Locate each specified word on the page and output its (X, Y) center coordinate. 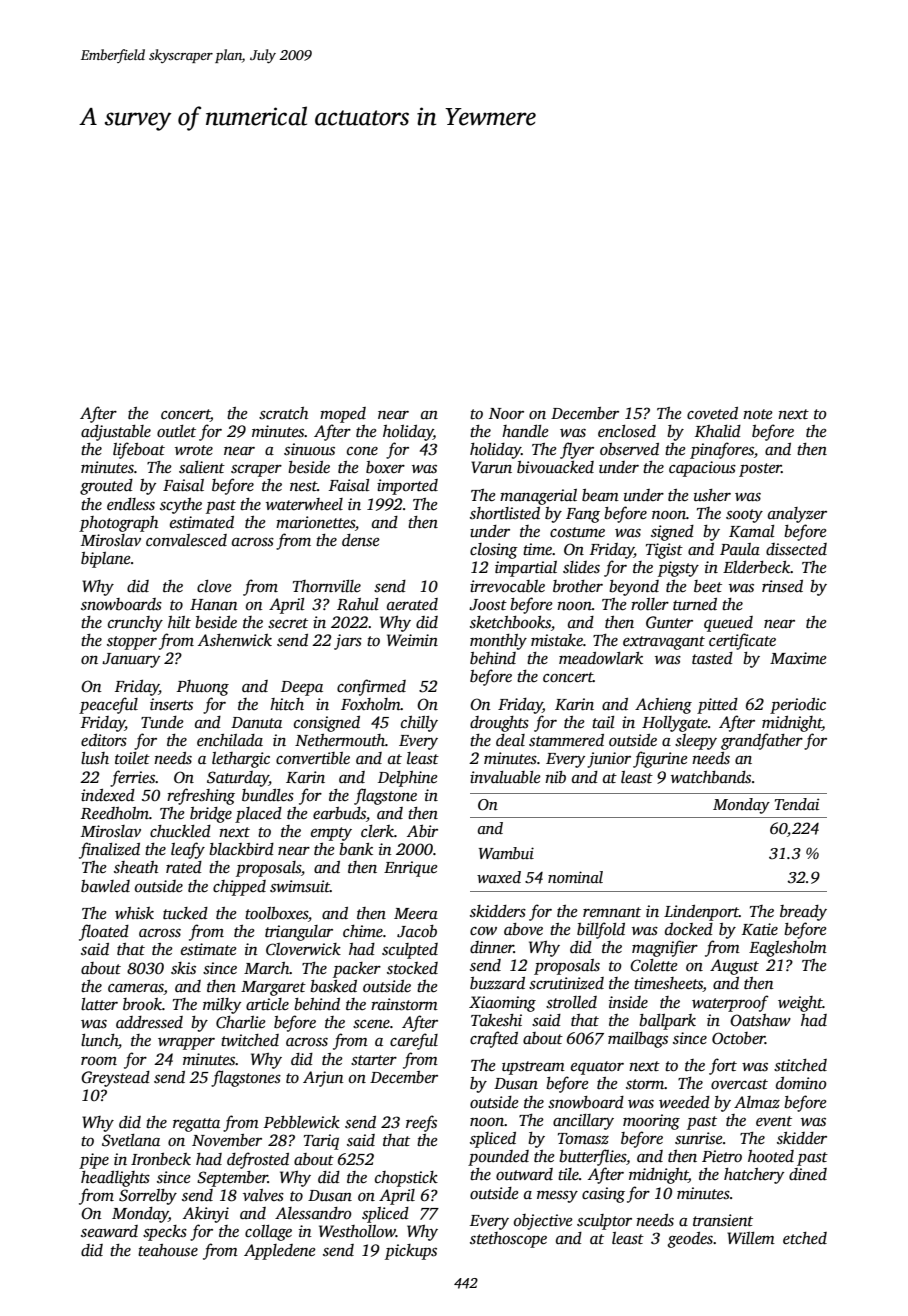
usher (712, 495)
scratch (283, 413)
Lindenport (701, 913)
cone (362, 451)
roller (650, 604)
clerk (377, 831)
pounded (498, 1158)
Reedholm (115, 813)
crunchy (135, 624)
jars (348, 642)
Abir (422, 831)
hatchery (754, 1176)
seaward (109, 1231)
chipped (239, 888)
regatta (196, 1125)
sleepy (696, 742)
